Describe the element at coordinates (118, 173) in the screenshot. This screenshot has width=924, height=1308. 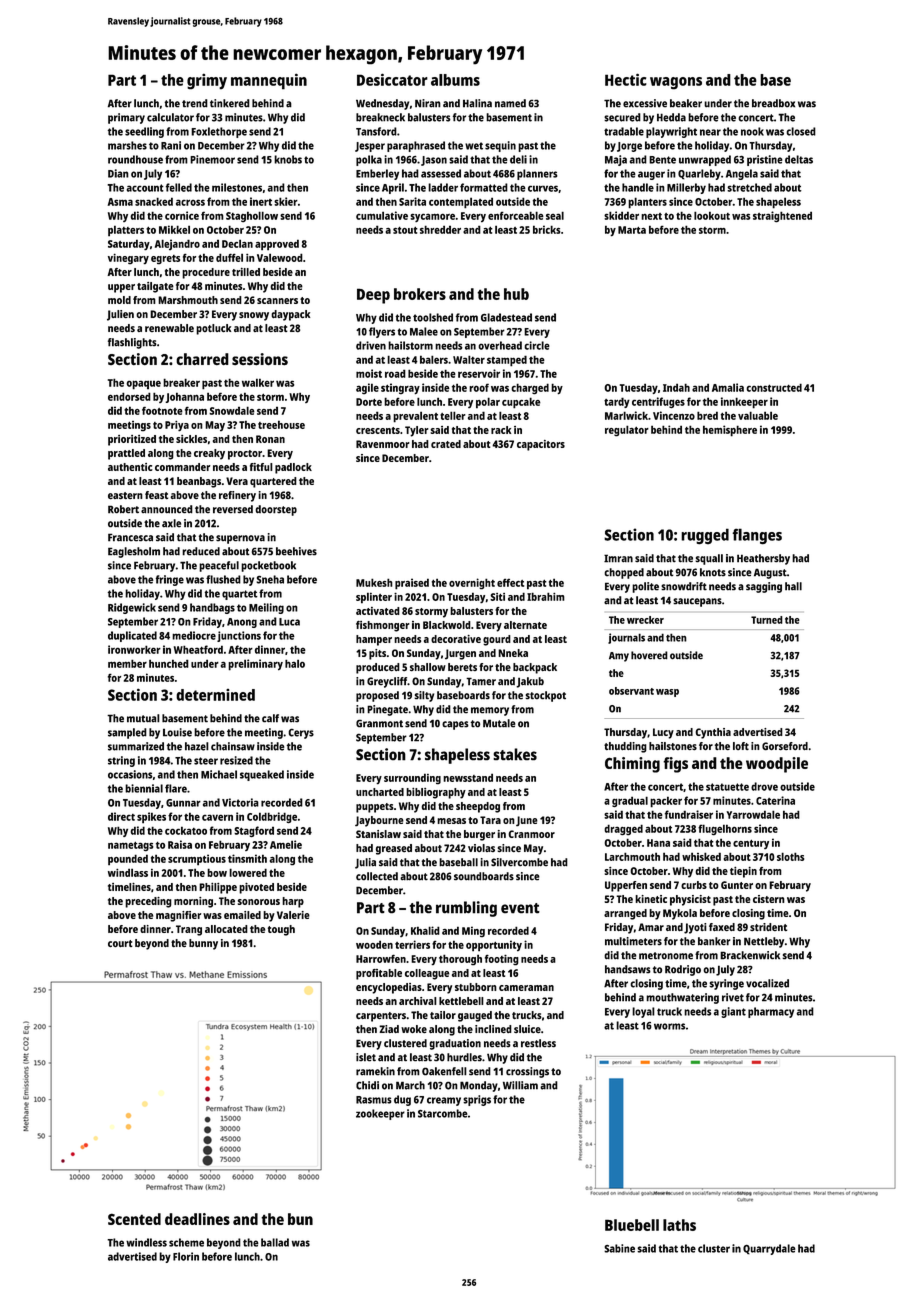
I see `Dian` at that location.
